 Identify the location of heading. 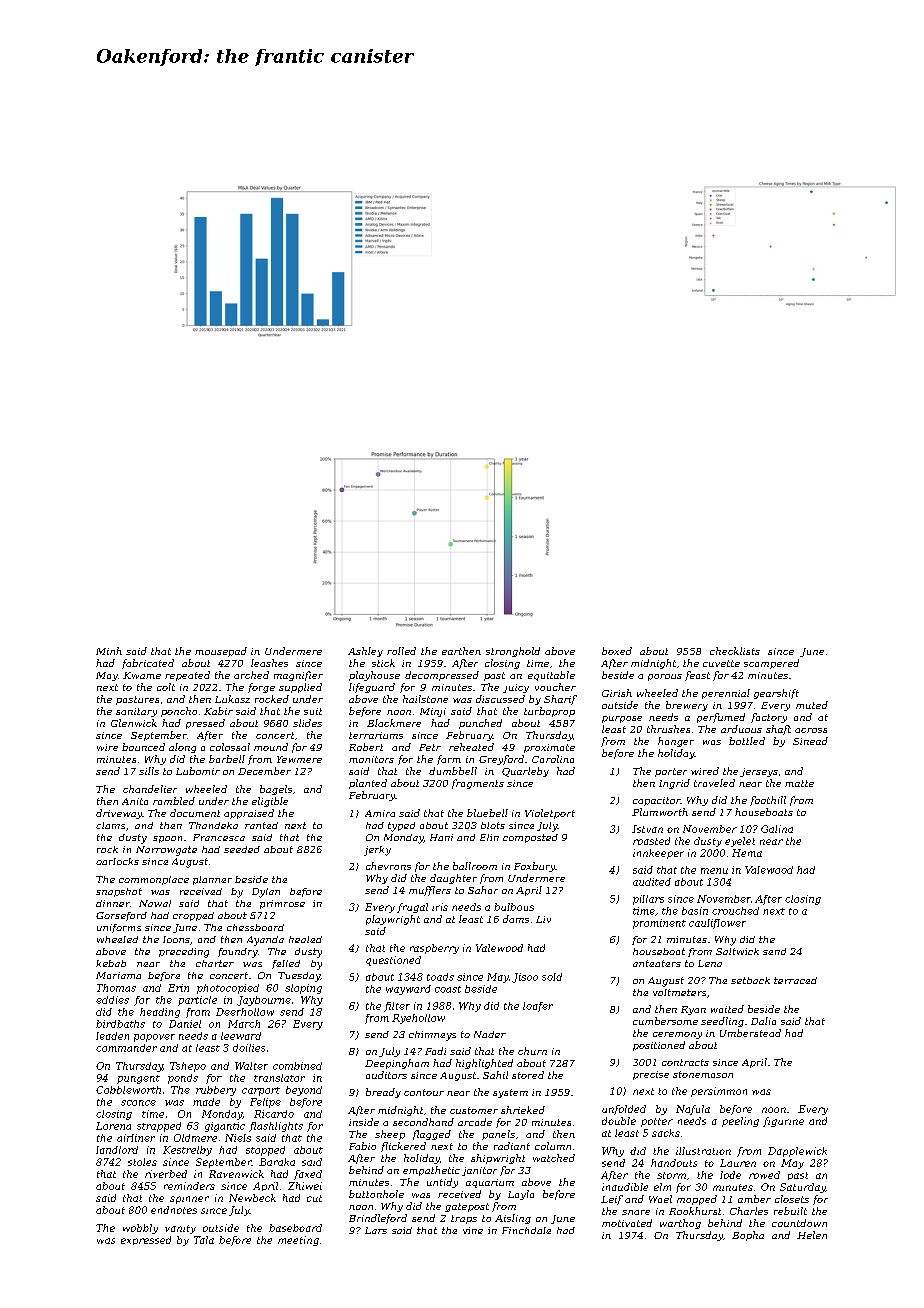
(160, 1013).
